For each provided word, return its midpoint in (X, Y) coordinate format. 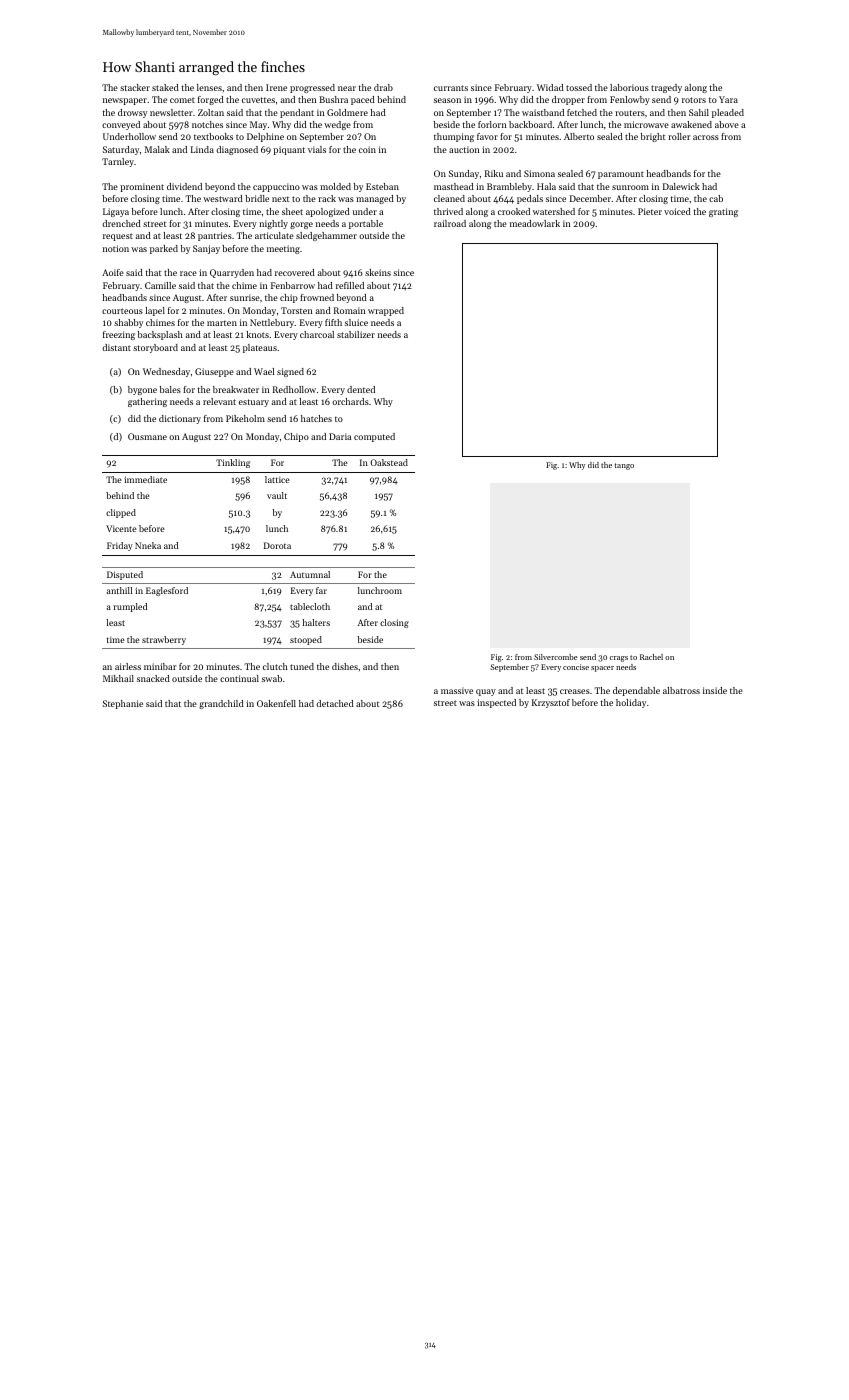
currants (451, 88)
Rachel (651, 657)
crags (619, 659)
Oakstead (389, 462)
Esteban (382, 186)
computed (374, 437)
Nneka (148, 545)
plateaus (260, 348)
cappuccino (276, 187)
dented (361, 389)
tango (624, 466)
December (590, 198)
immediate (145, 479)
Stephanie (123, 704)
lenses (209, 87)
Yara (728, 99)
